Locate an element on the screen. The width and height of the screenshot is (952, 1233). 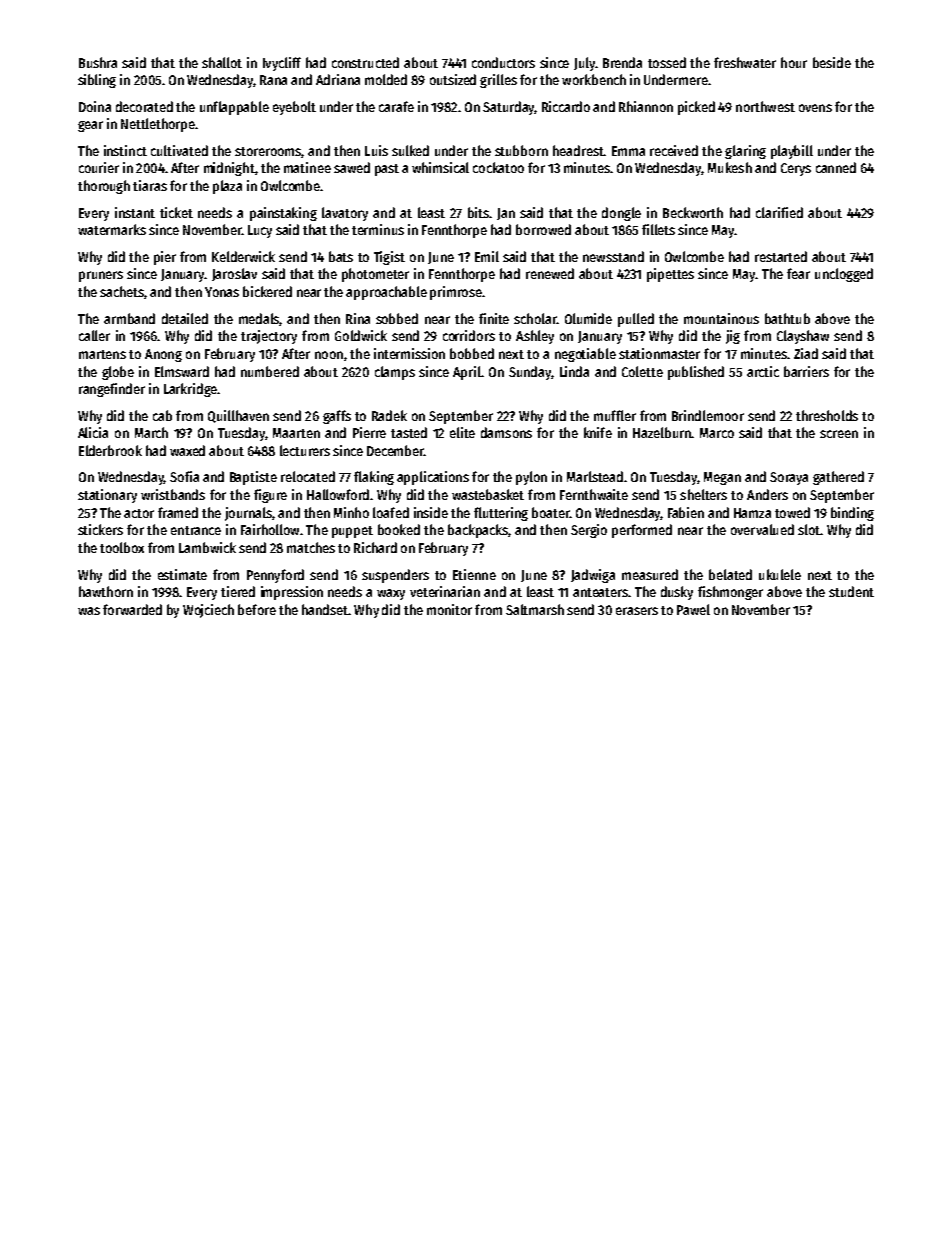
armband is located at coordinates (129, 318).
